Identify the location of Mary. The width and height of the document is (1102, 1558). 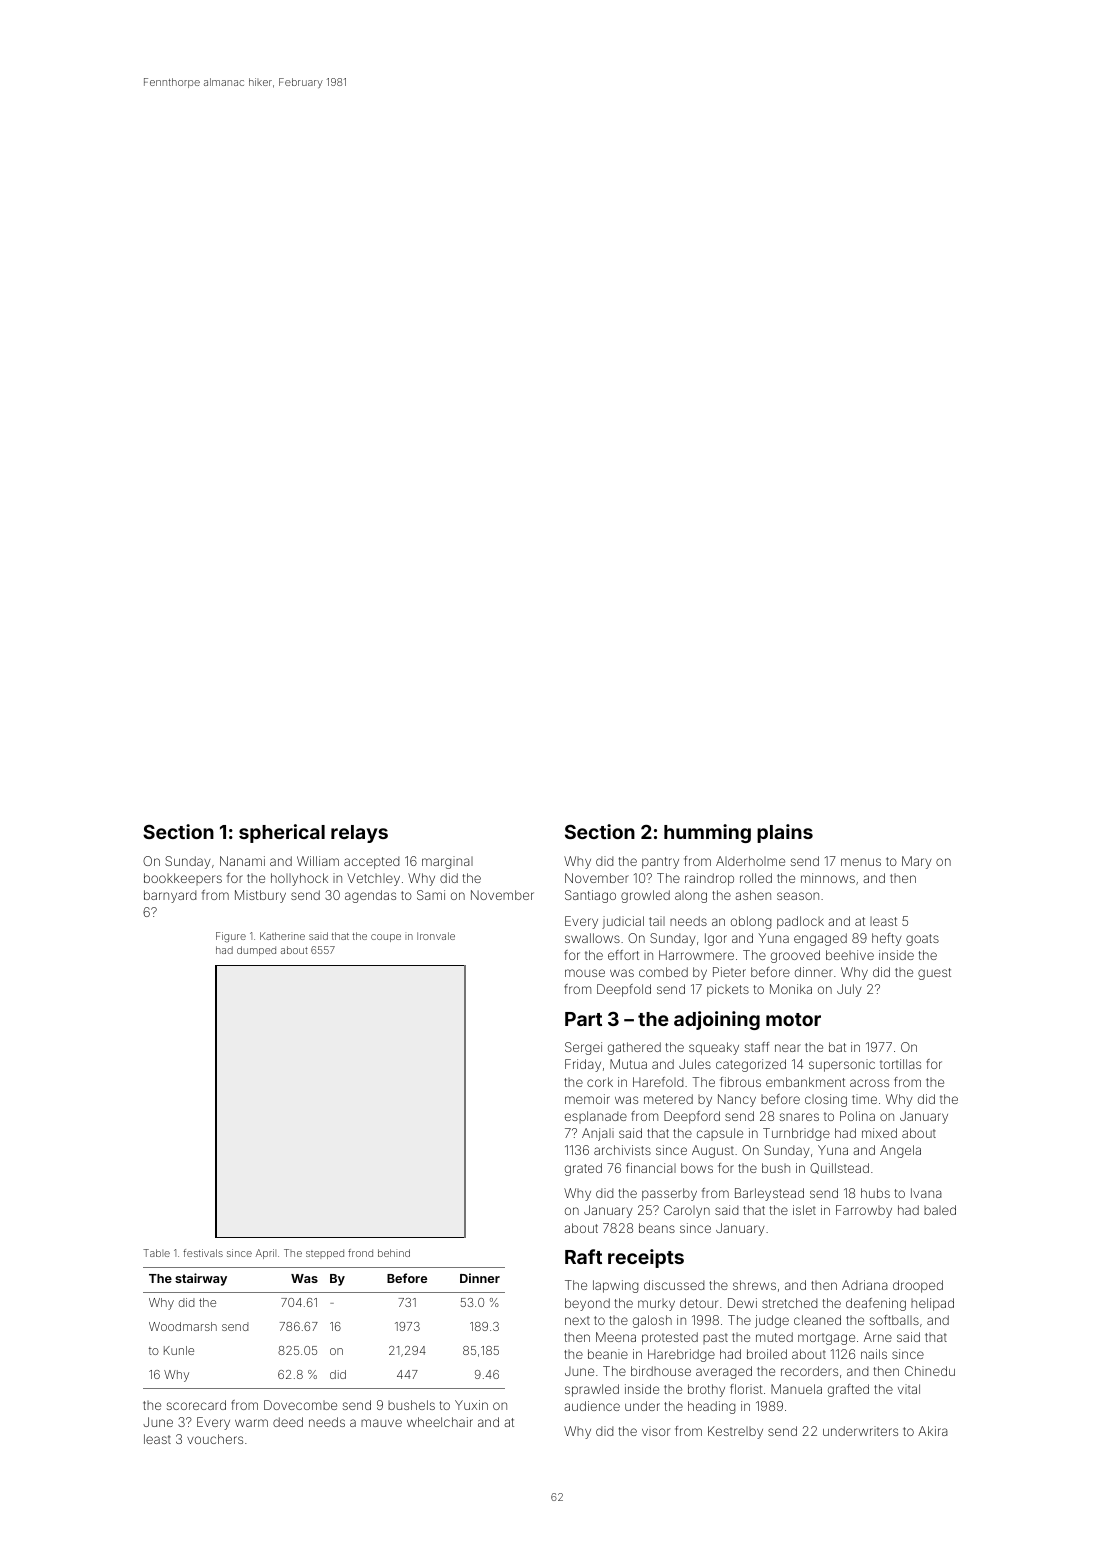
(917, 862).
